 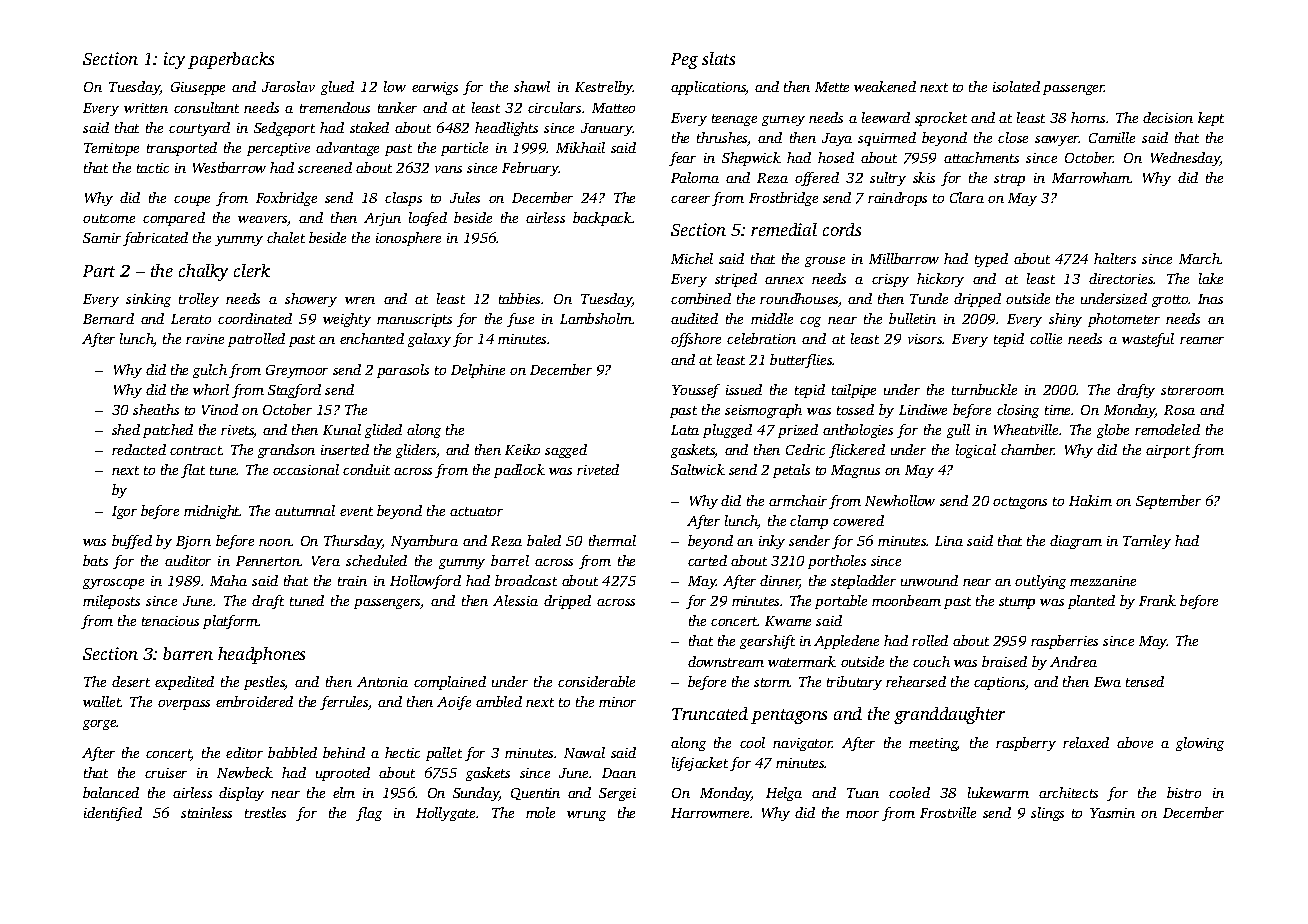 I want to click on gorge, so click(x=100, y=725).
